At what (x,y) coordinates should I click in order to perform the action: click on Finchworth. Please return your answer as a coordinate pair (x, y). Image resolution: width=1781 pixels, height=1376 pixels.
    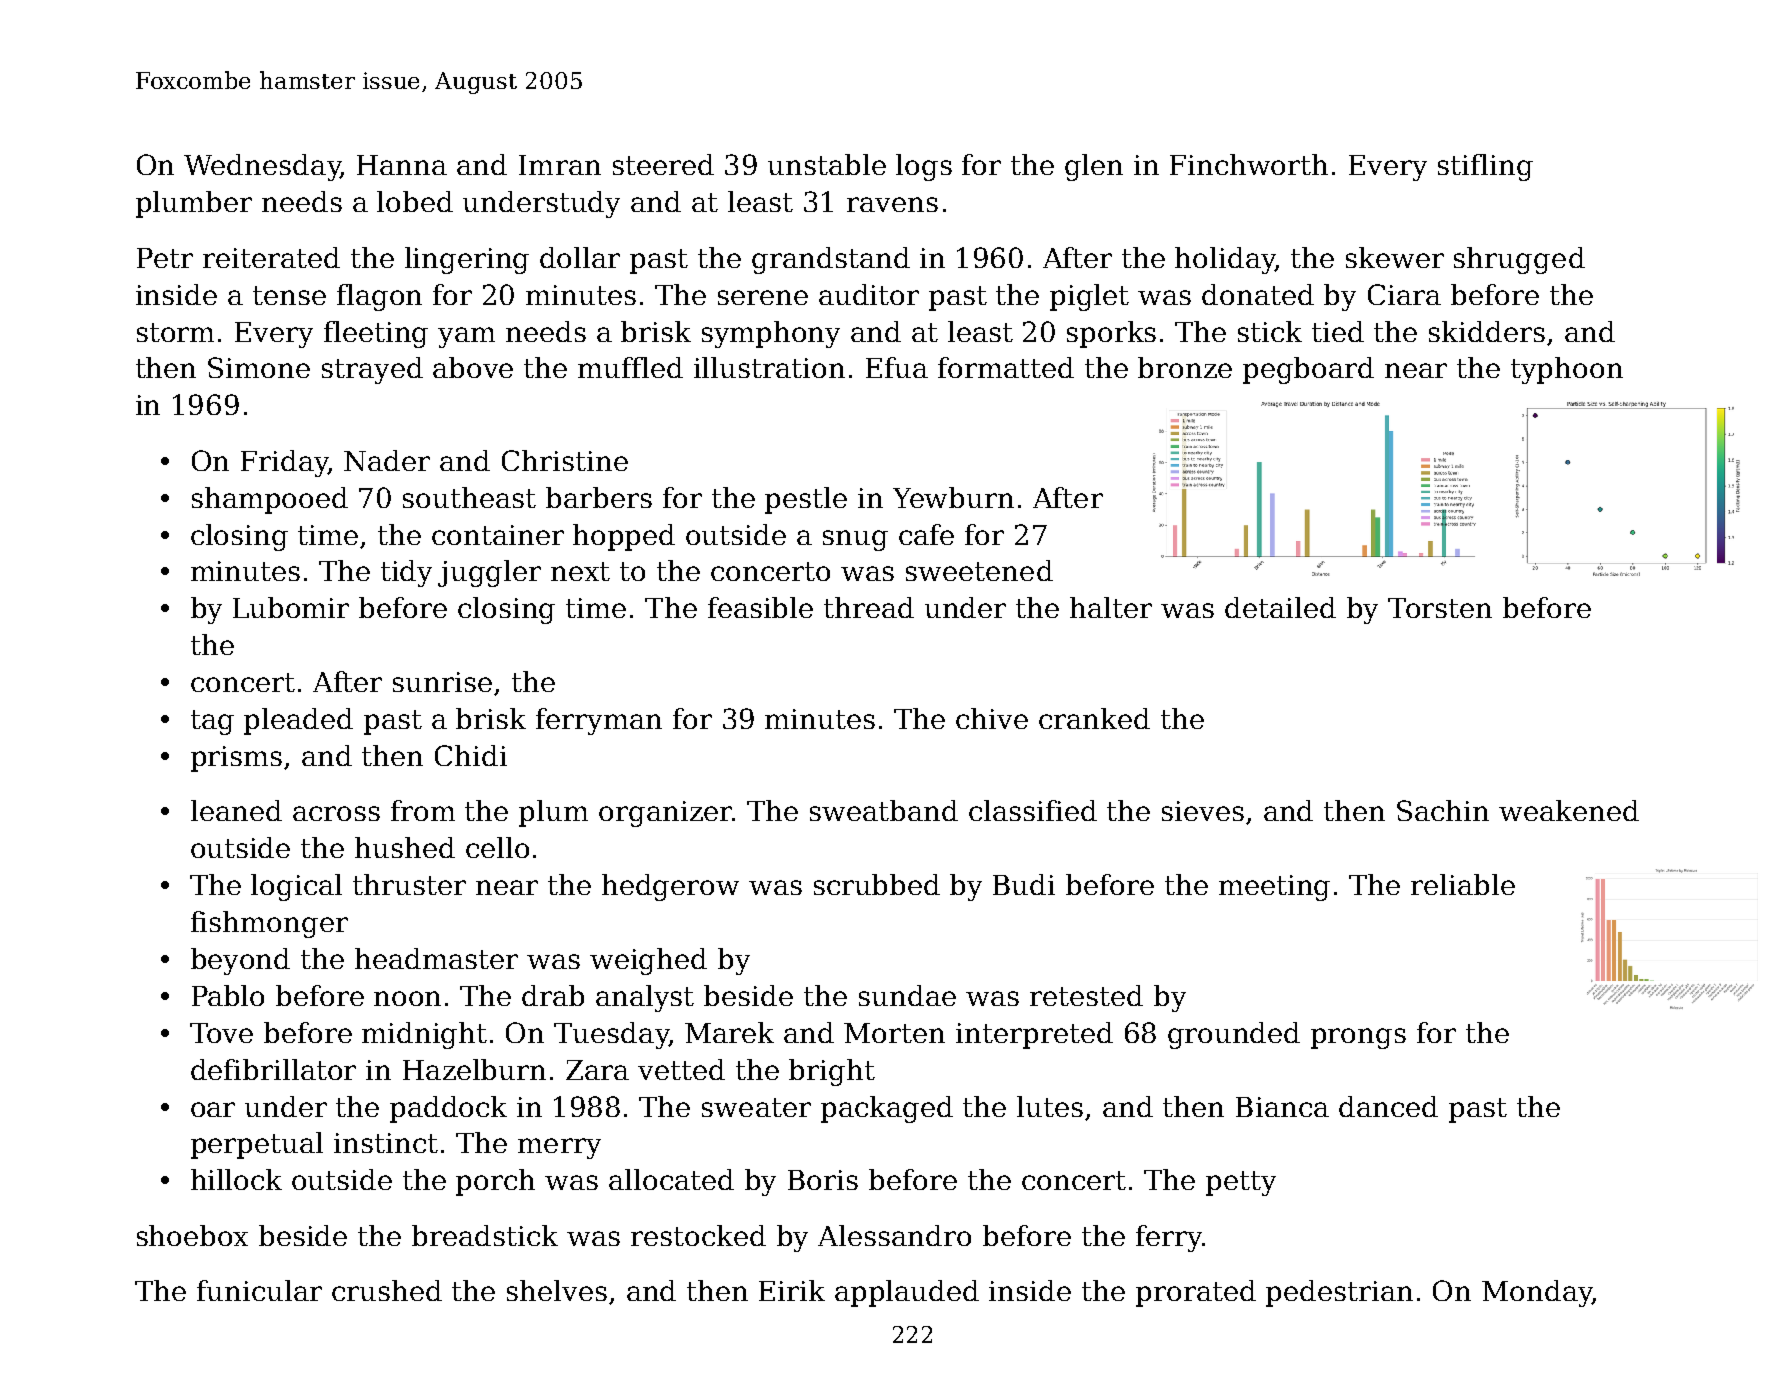
    Looking at the image, I should click on (1249, 164).
